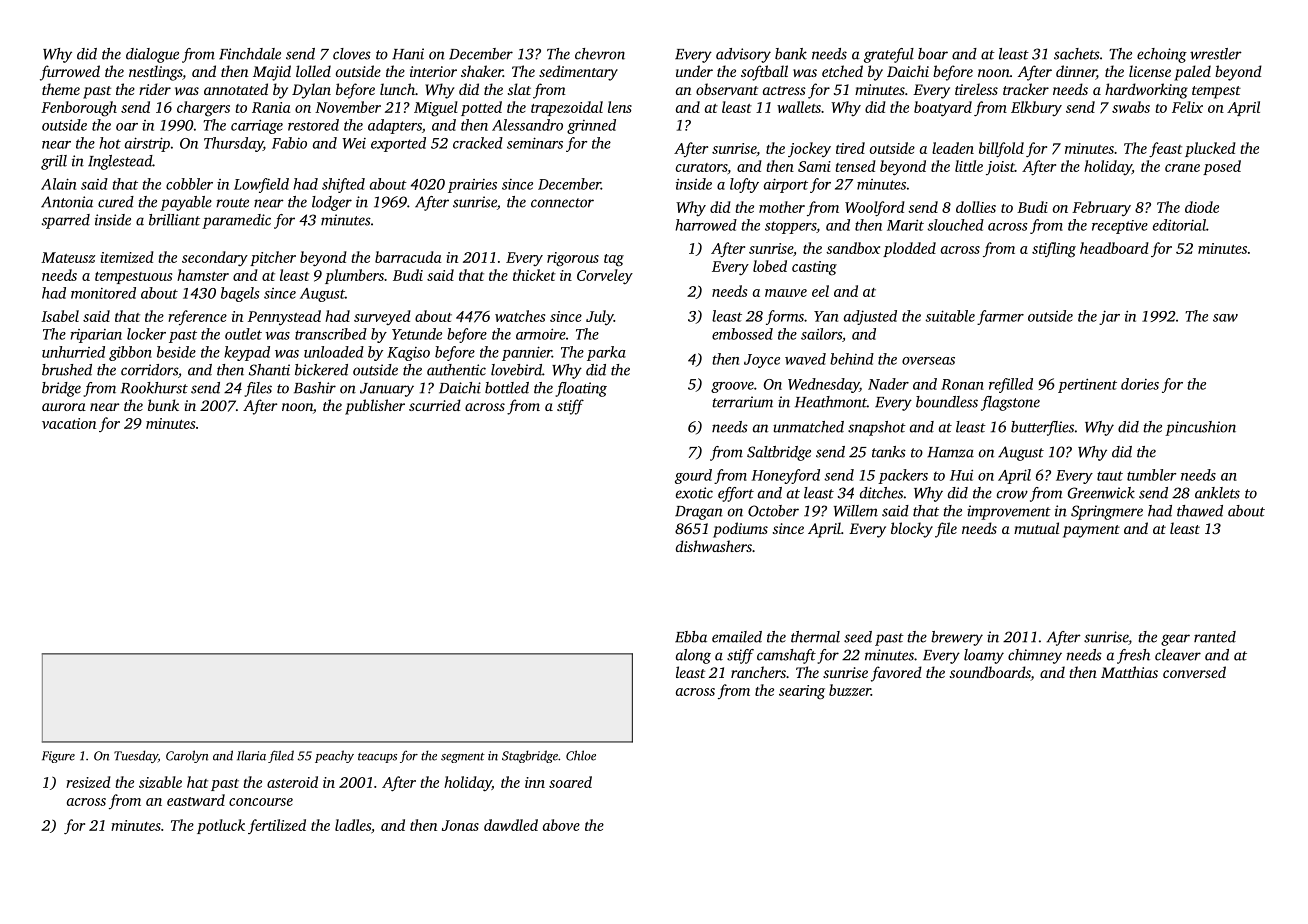  What do you see at coordinates (773, 511) in the page?
I see `October` at bounding box center [773, 511].
